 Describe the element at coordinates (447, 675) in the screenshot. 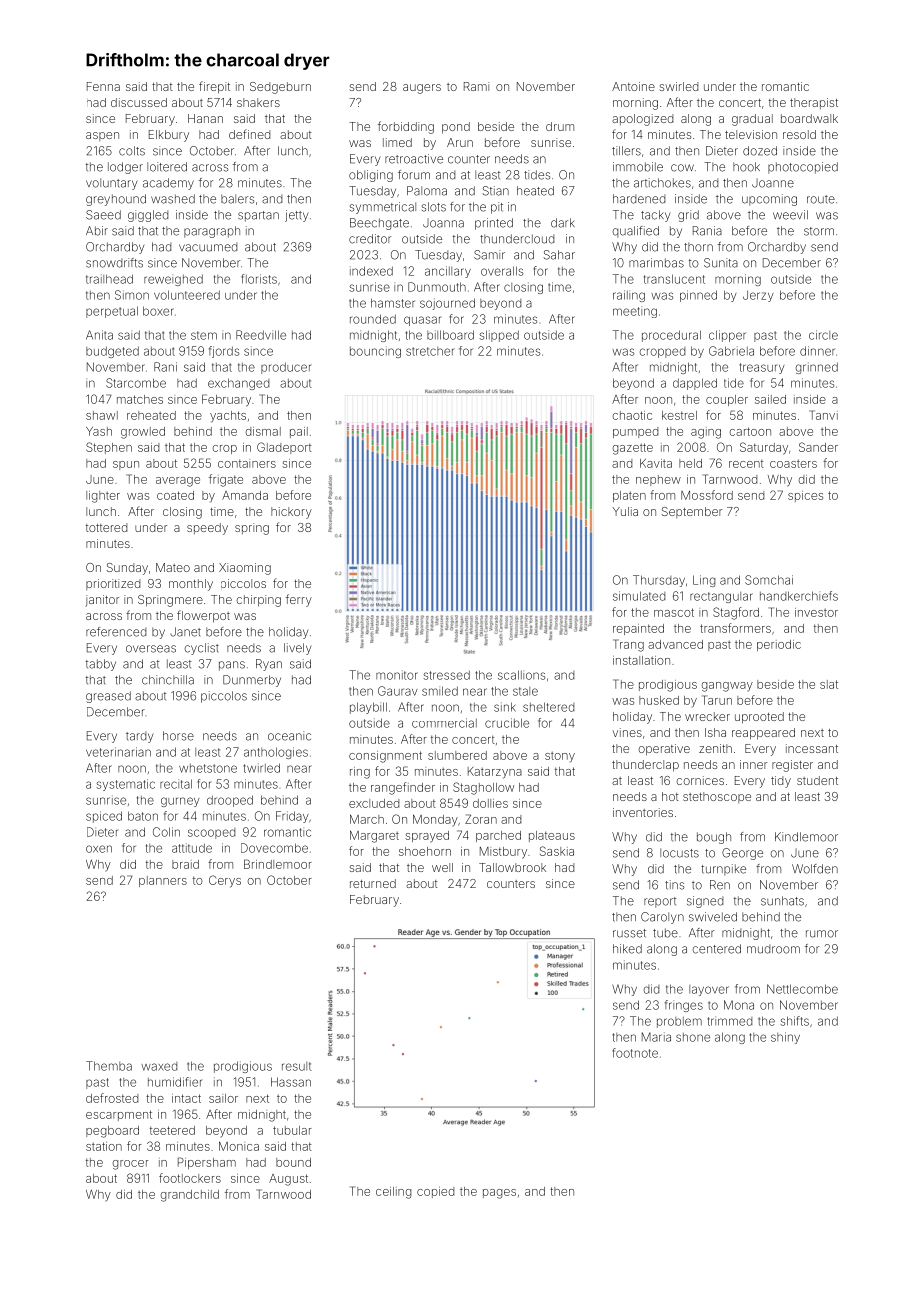

I see `stressed` at that location.
